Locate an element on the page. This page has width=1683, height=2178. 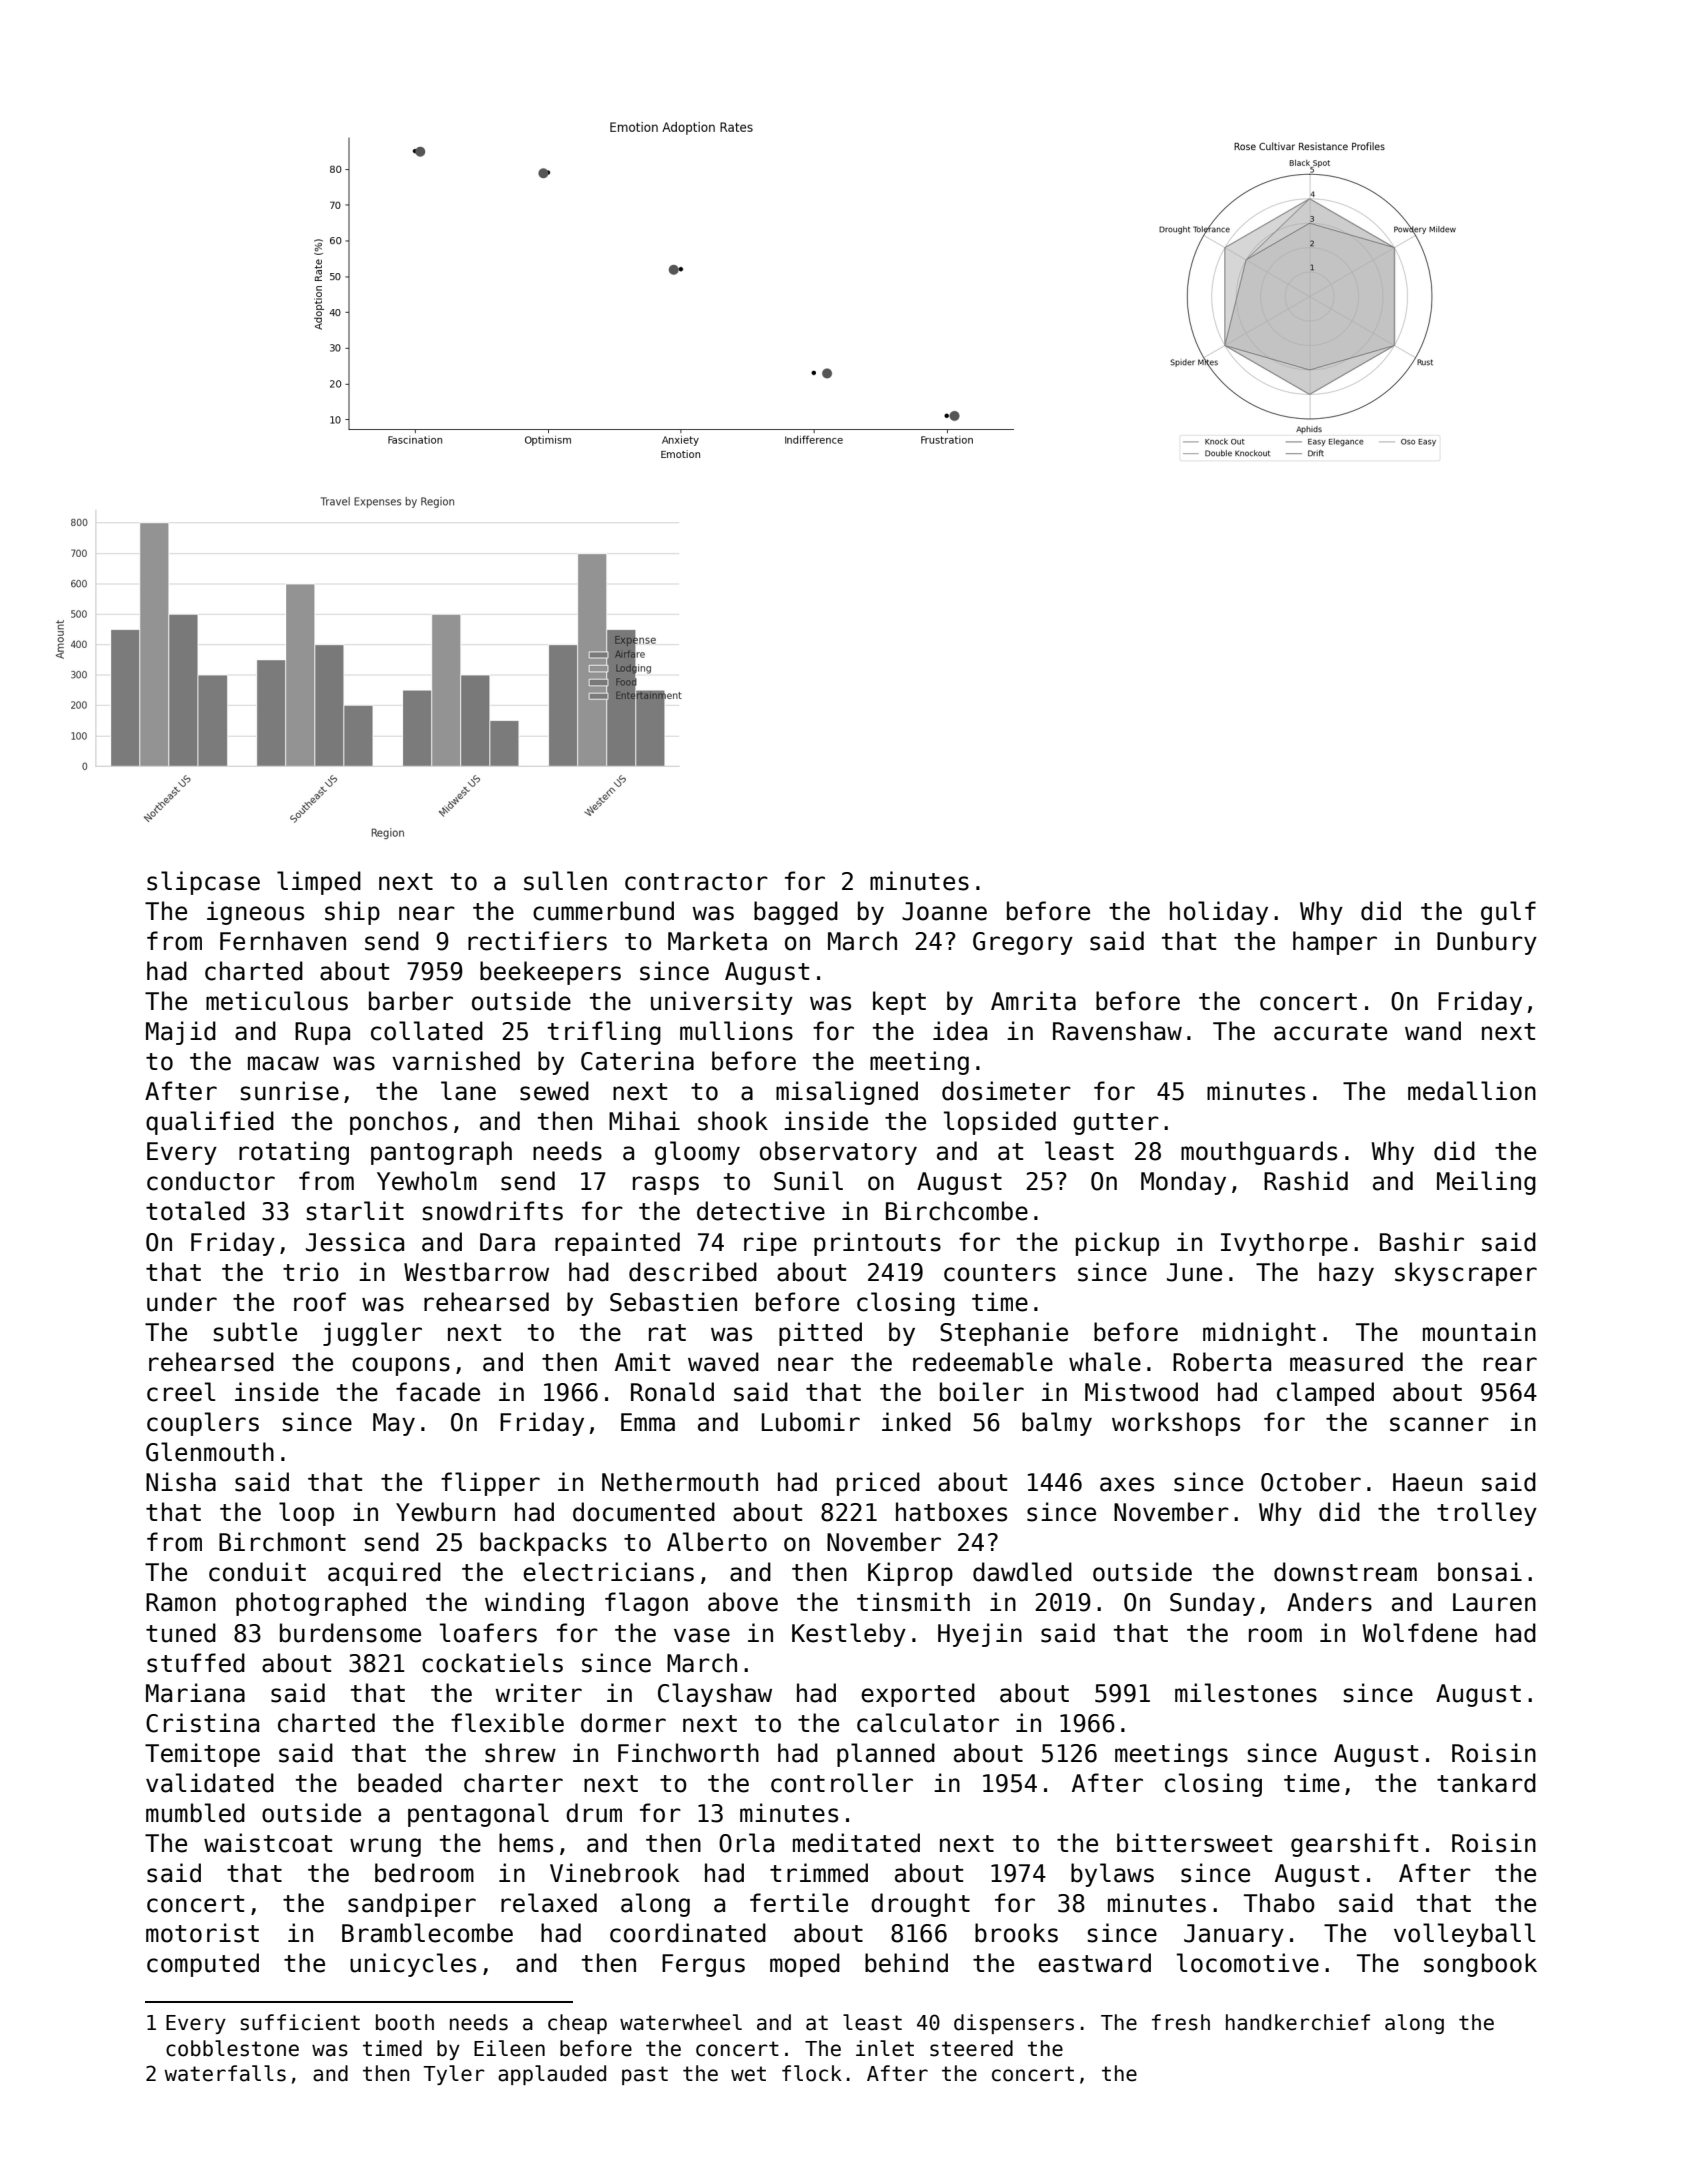
sandpiper is located at coordinates (412, 1905).
